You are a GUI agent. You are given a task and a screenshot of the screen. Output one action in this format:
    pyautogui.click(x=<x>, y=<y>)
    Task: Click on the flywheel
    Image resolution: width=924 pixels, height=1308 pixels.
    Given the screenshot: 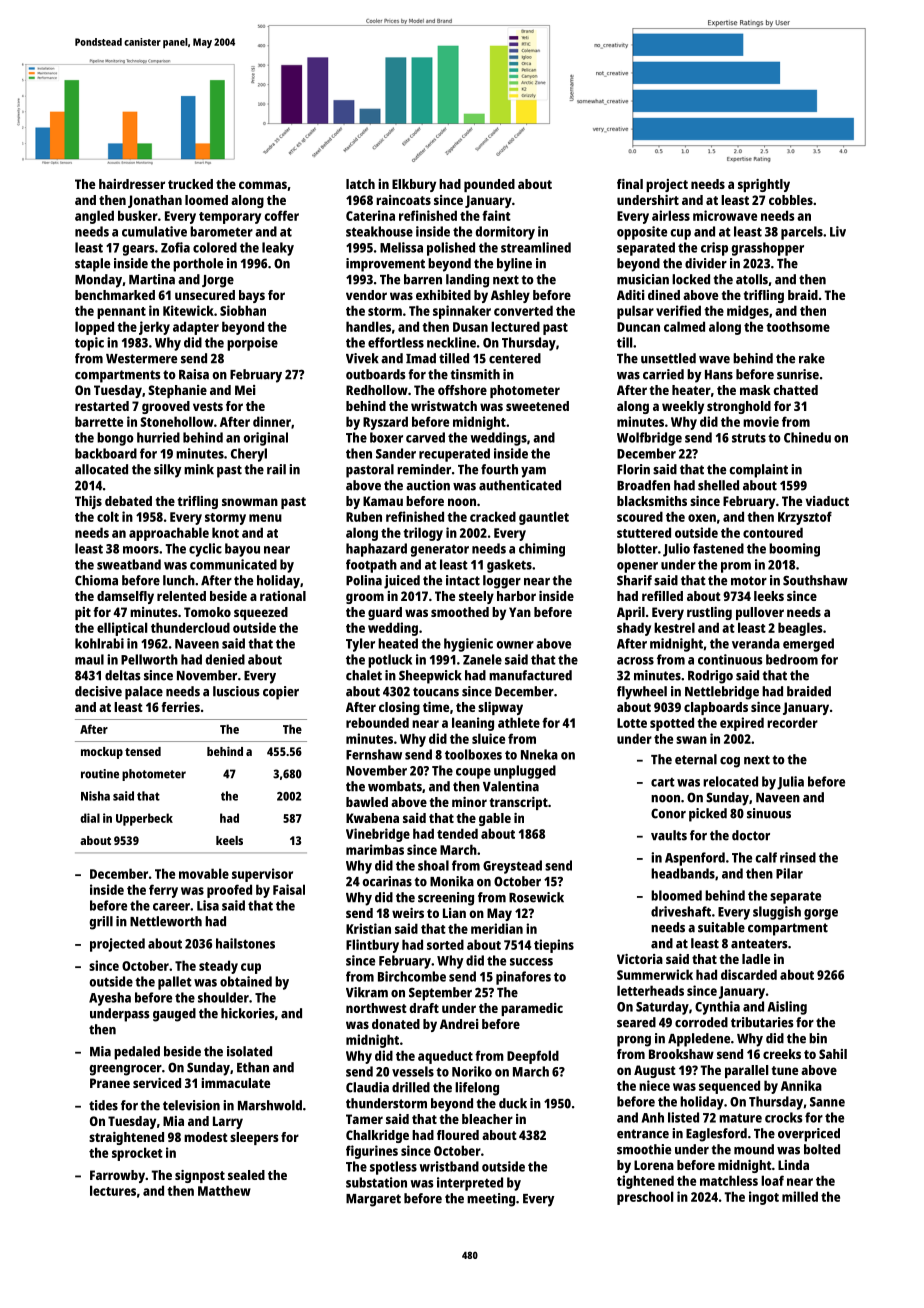 What is the action you would take?
    pyautogui.click(x=642, y=693)
